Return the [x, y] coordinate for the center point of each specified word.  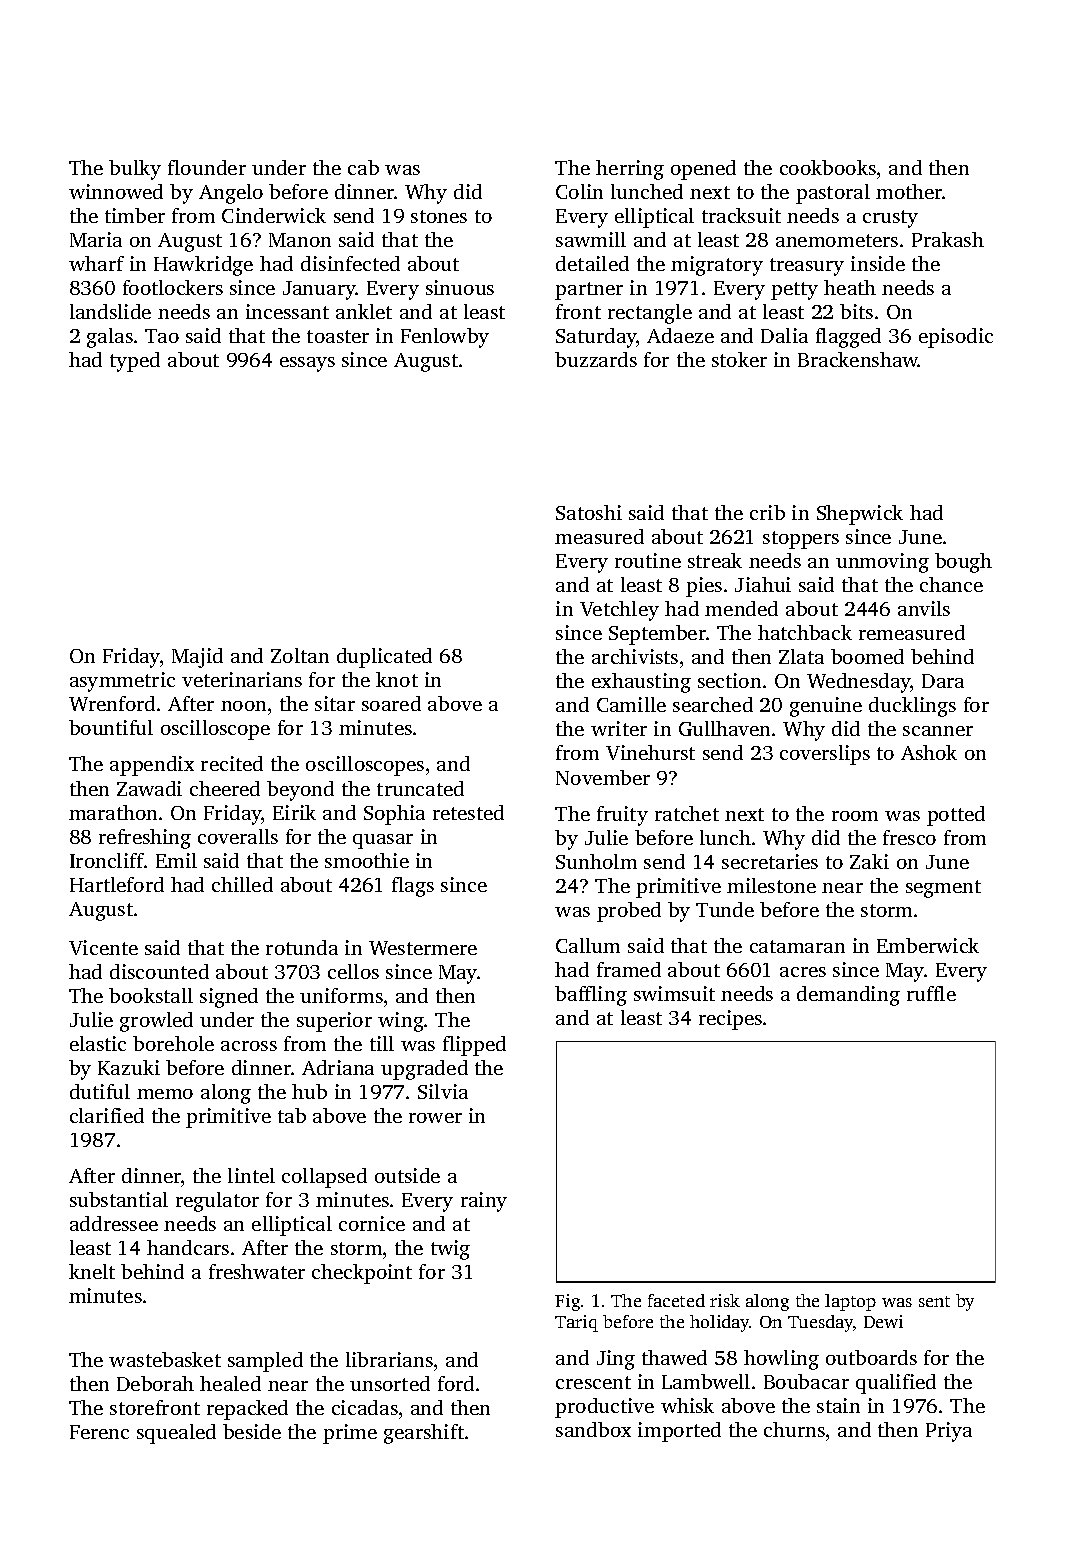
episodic [956, 338]
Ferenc [99, 1432]
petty [794, 291]
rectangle [650, 314]
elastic [98, 1043]
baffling [591, 996]
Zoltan [300, 655]
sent [934, 1301]
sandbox [593, 1429]
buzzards [596, 359]
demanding [848, 996]
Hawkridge [203, 266]
